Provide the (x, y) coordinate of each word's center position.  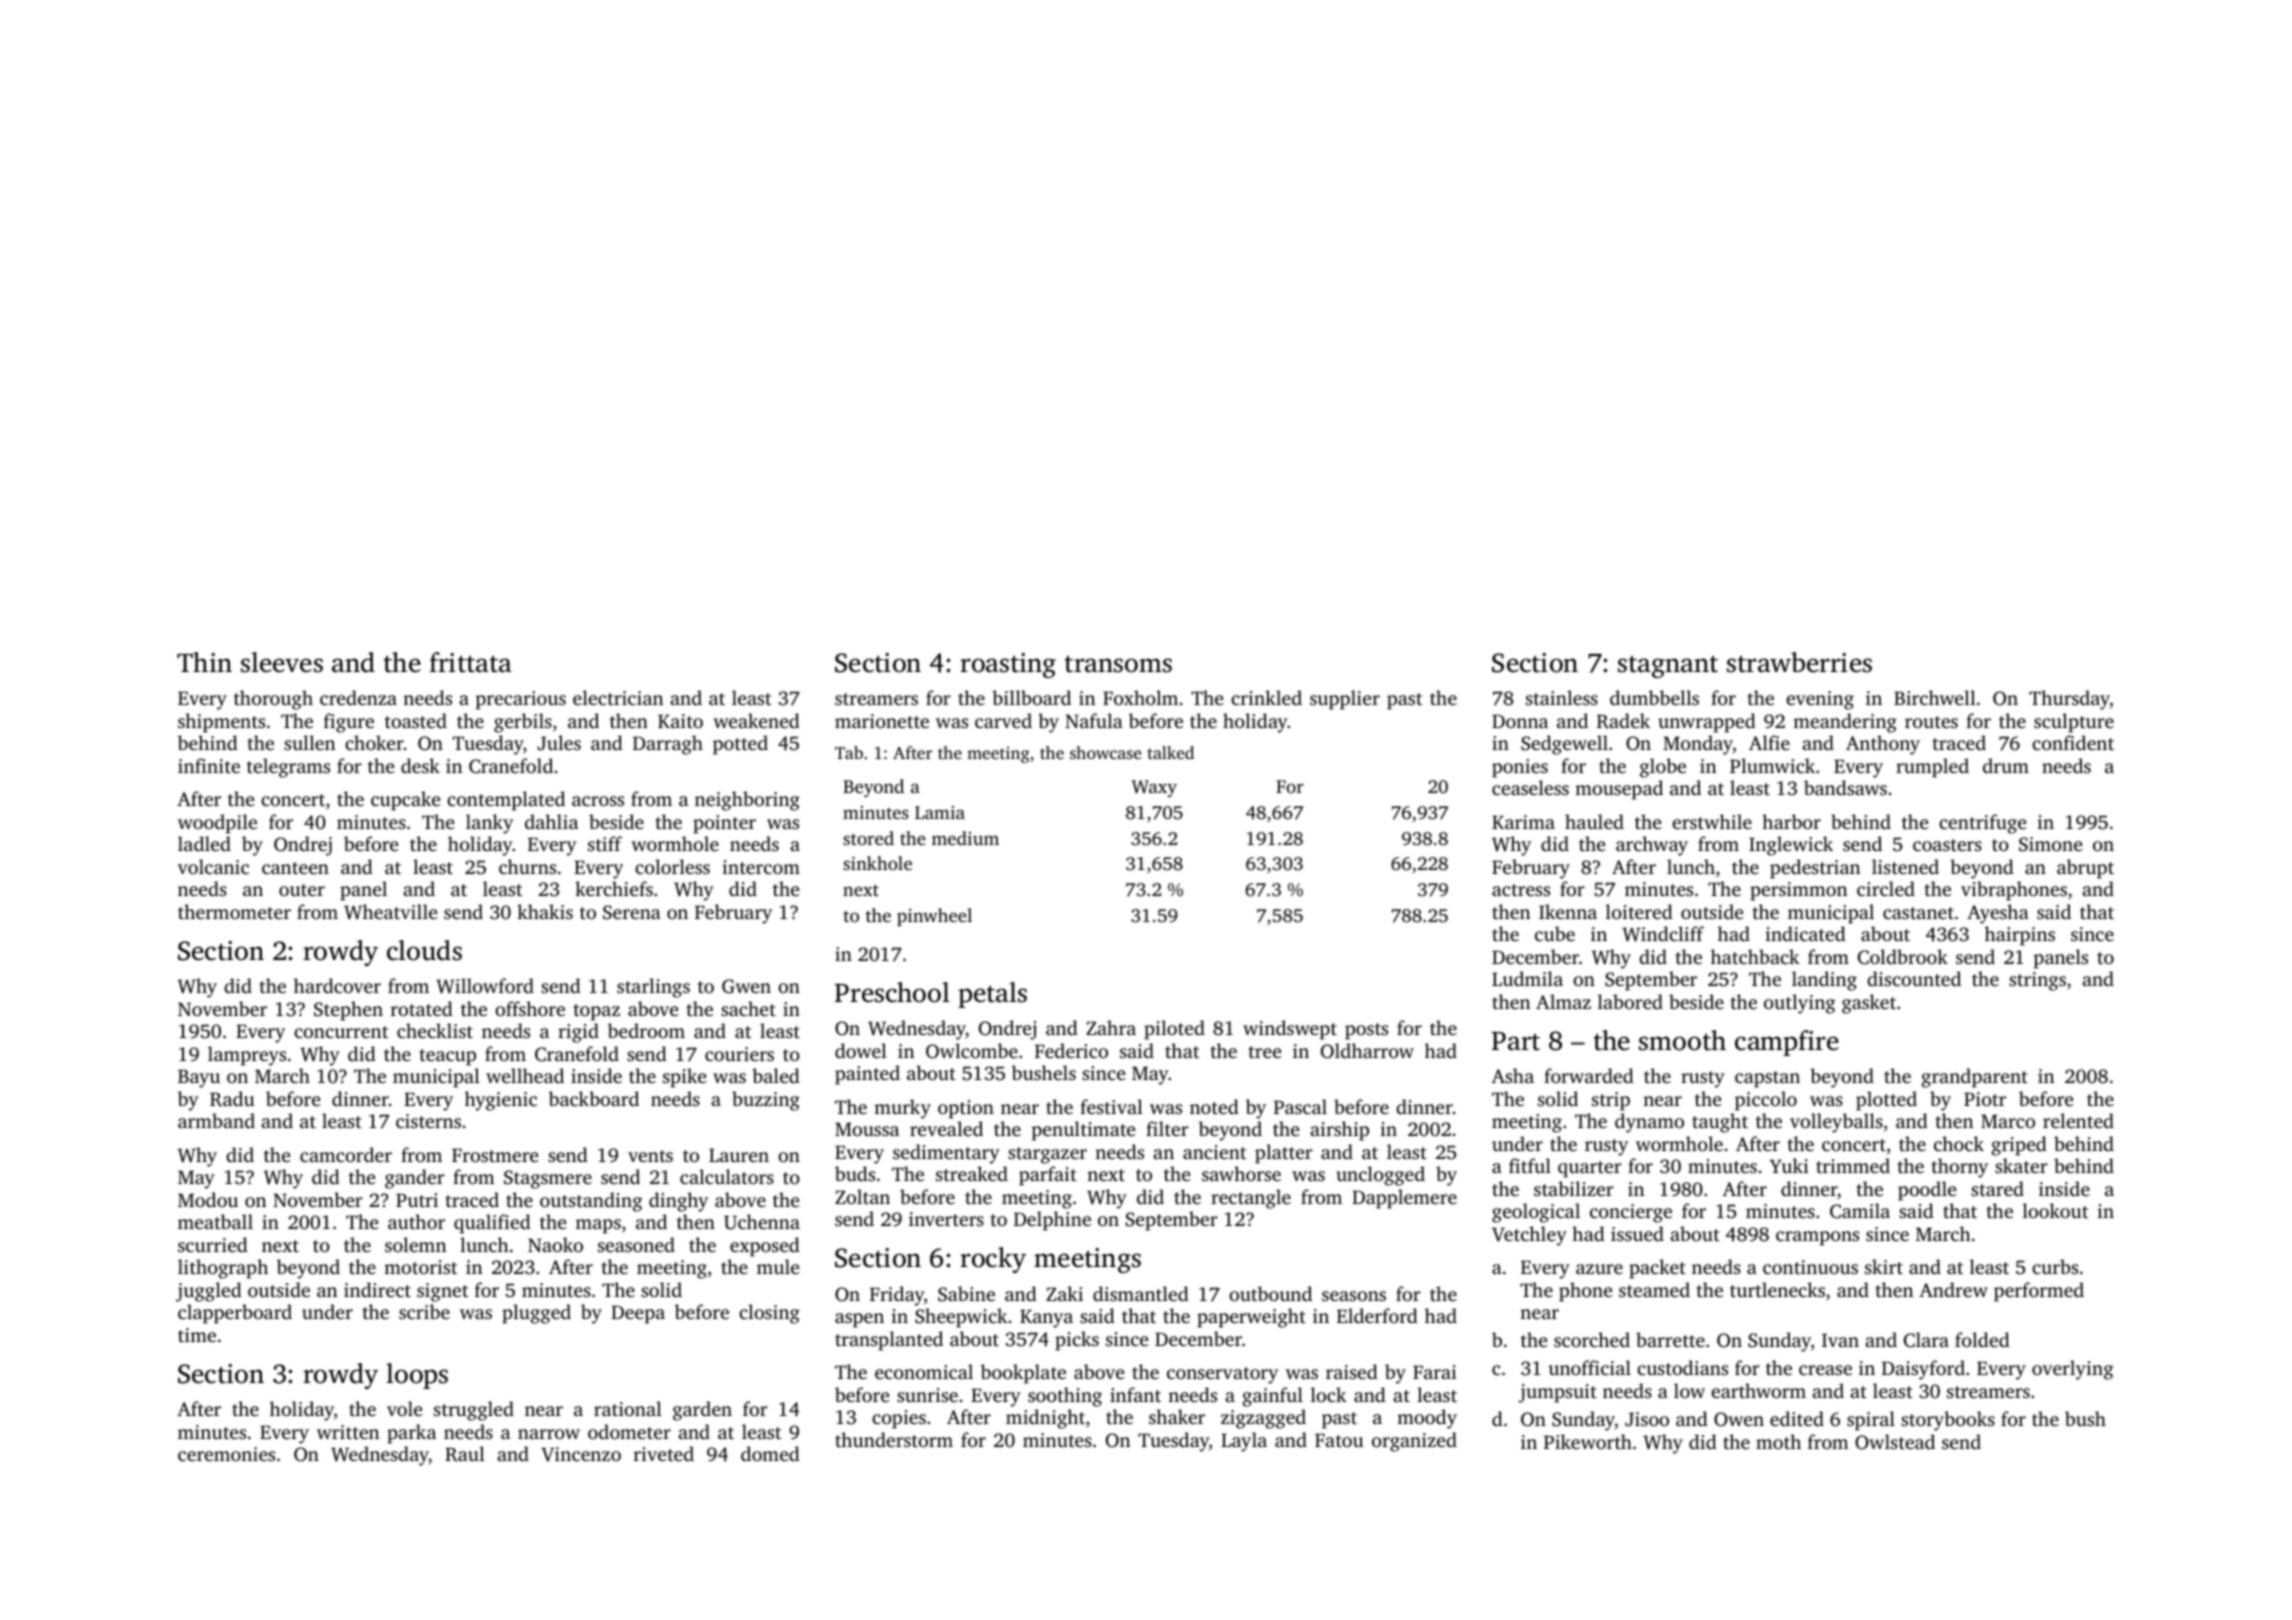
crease (1825, 1370)
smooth (1682, 1040)
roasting (1008, 665)
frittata (471, 662)
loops (417, 1376)
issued (1637, 1233)
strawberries (1799, 662)
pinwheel (934, 917)
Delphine (1052, 1221)
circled (1886, 888)
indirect (377, 1289)
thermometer (234, 911)
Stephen (348, 1011)
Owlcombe (972, 1051)
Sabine (966, 1294)
